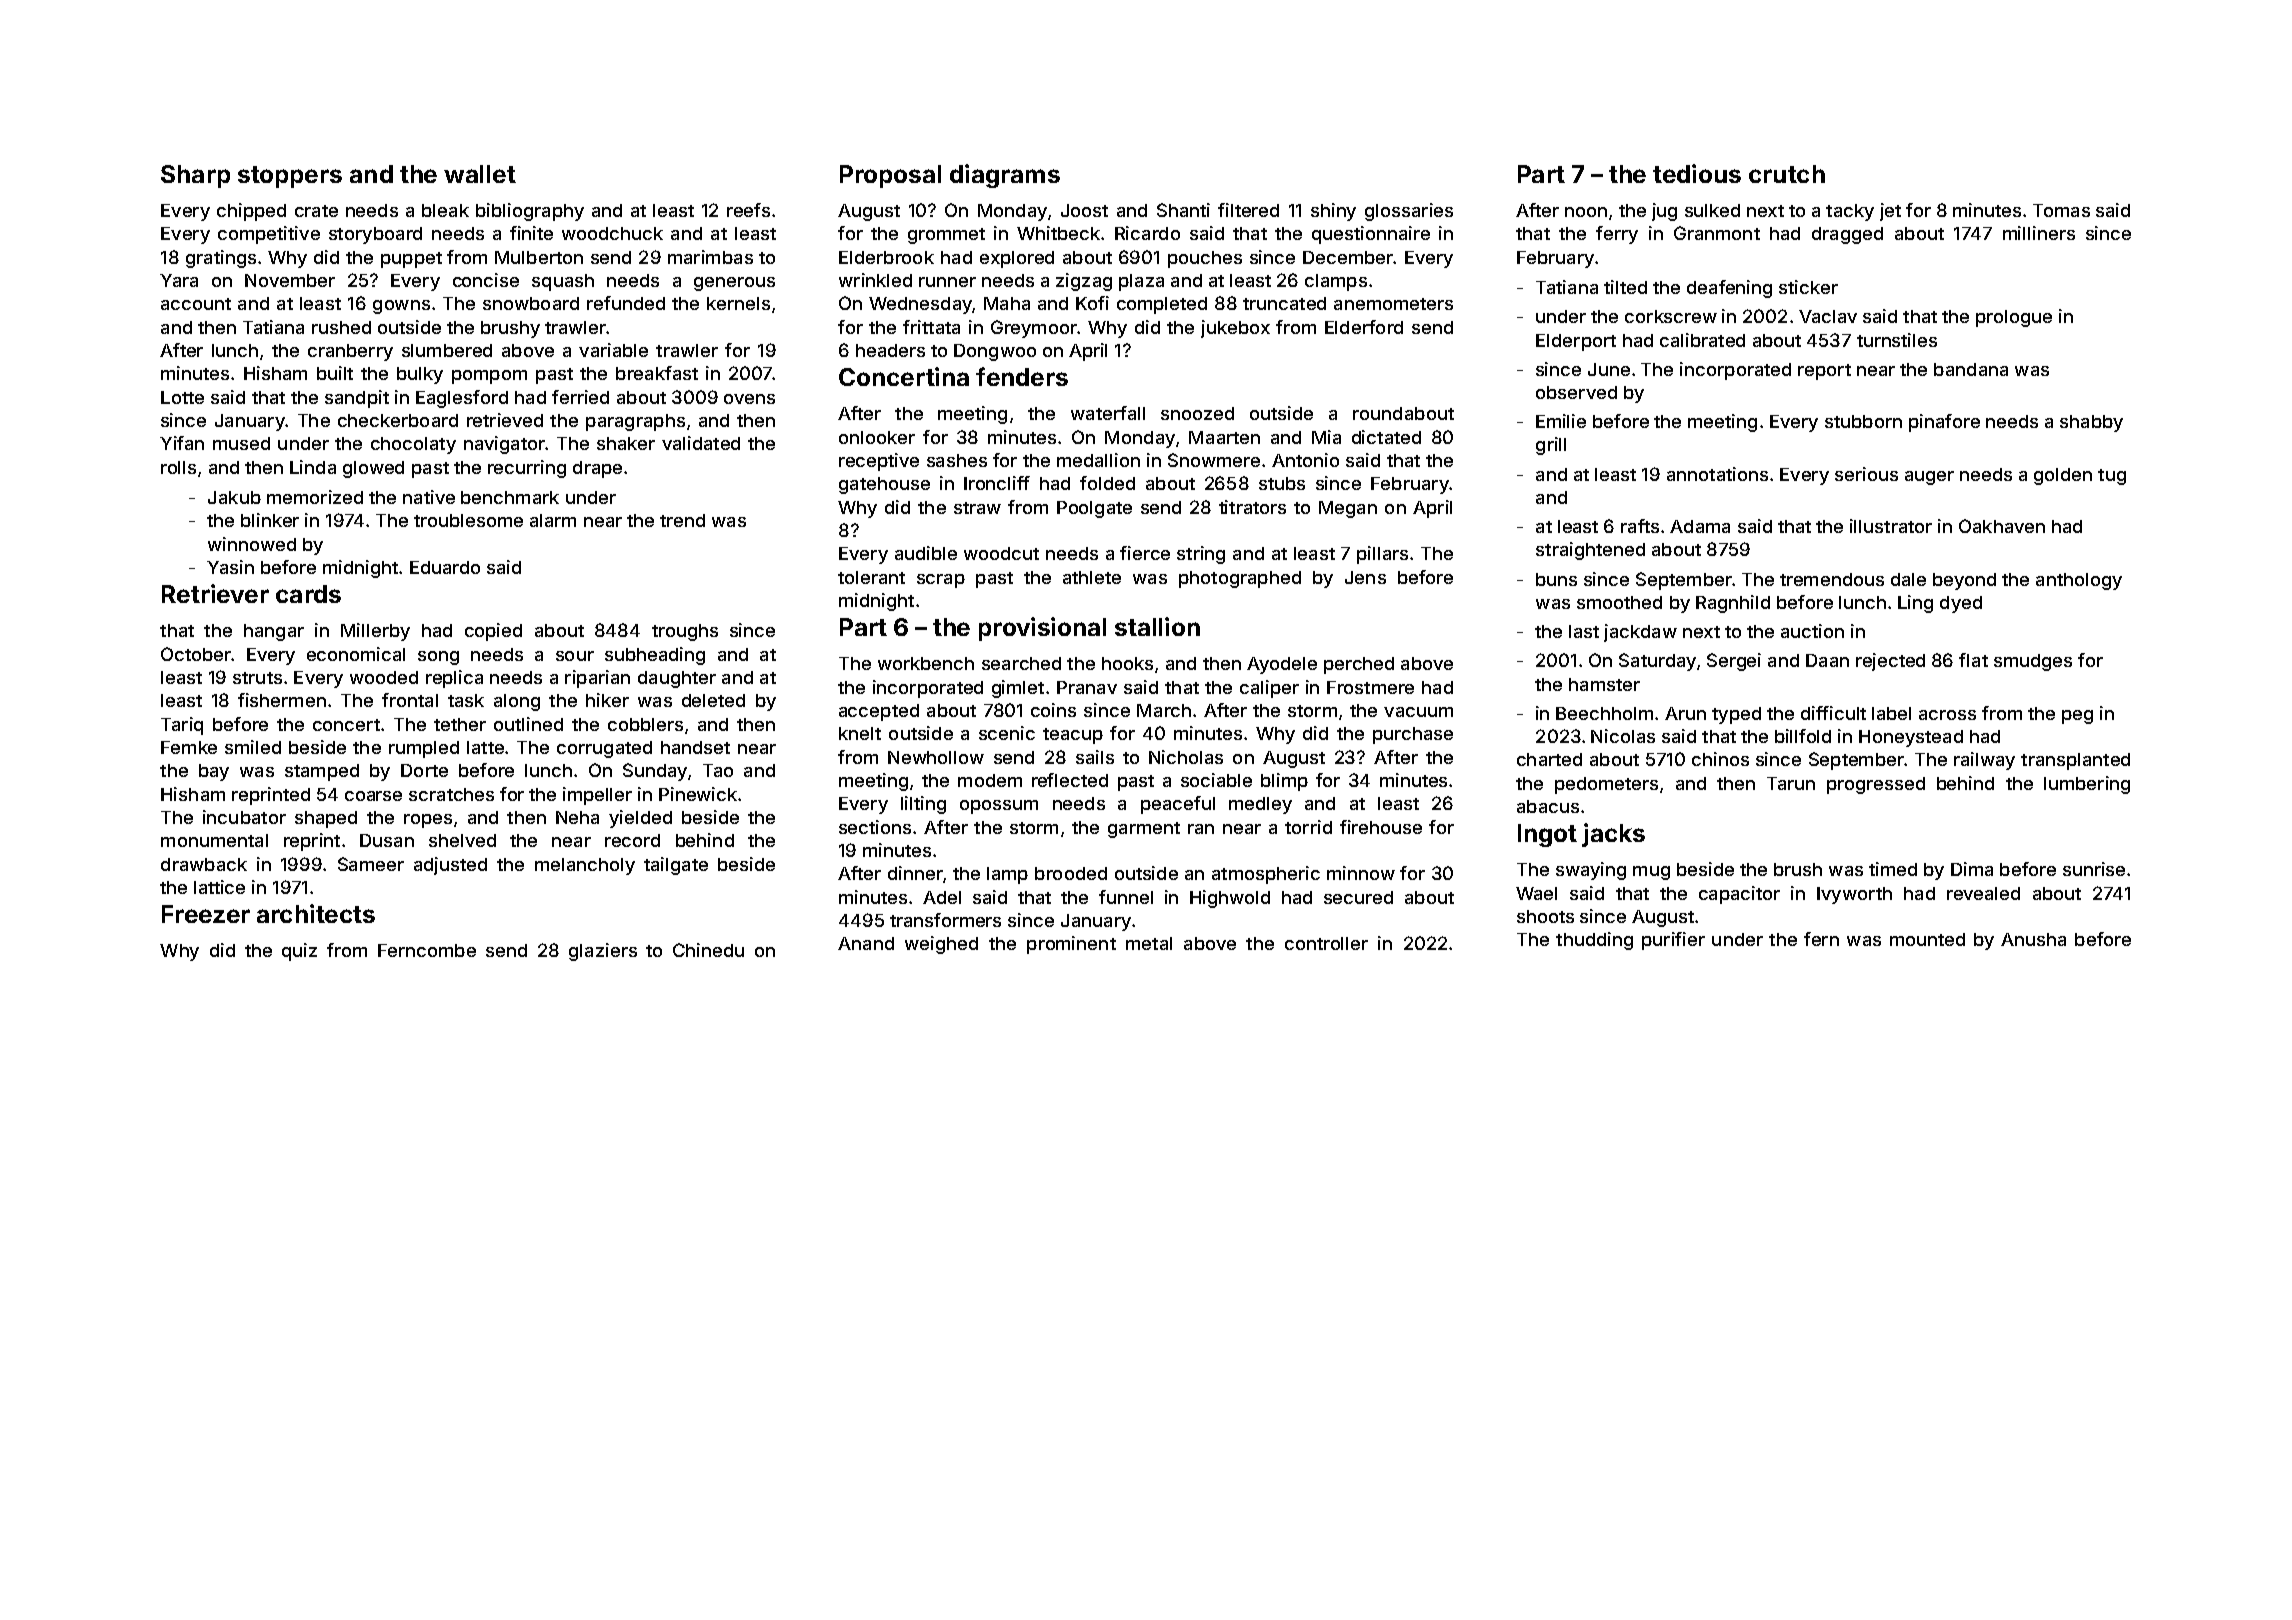  Describe the element at coordinates (182, 726) in the page. I see `Tariq` at that location.
